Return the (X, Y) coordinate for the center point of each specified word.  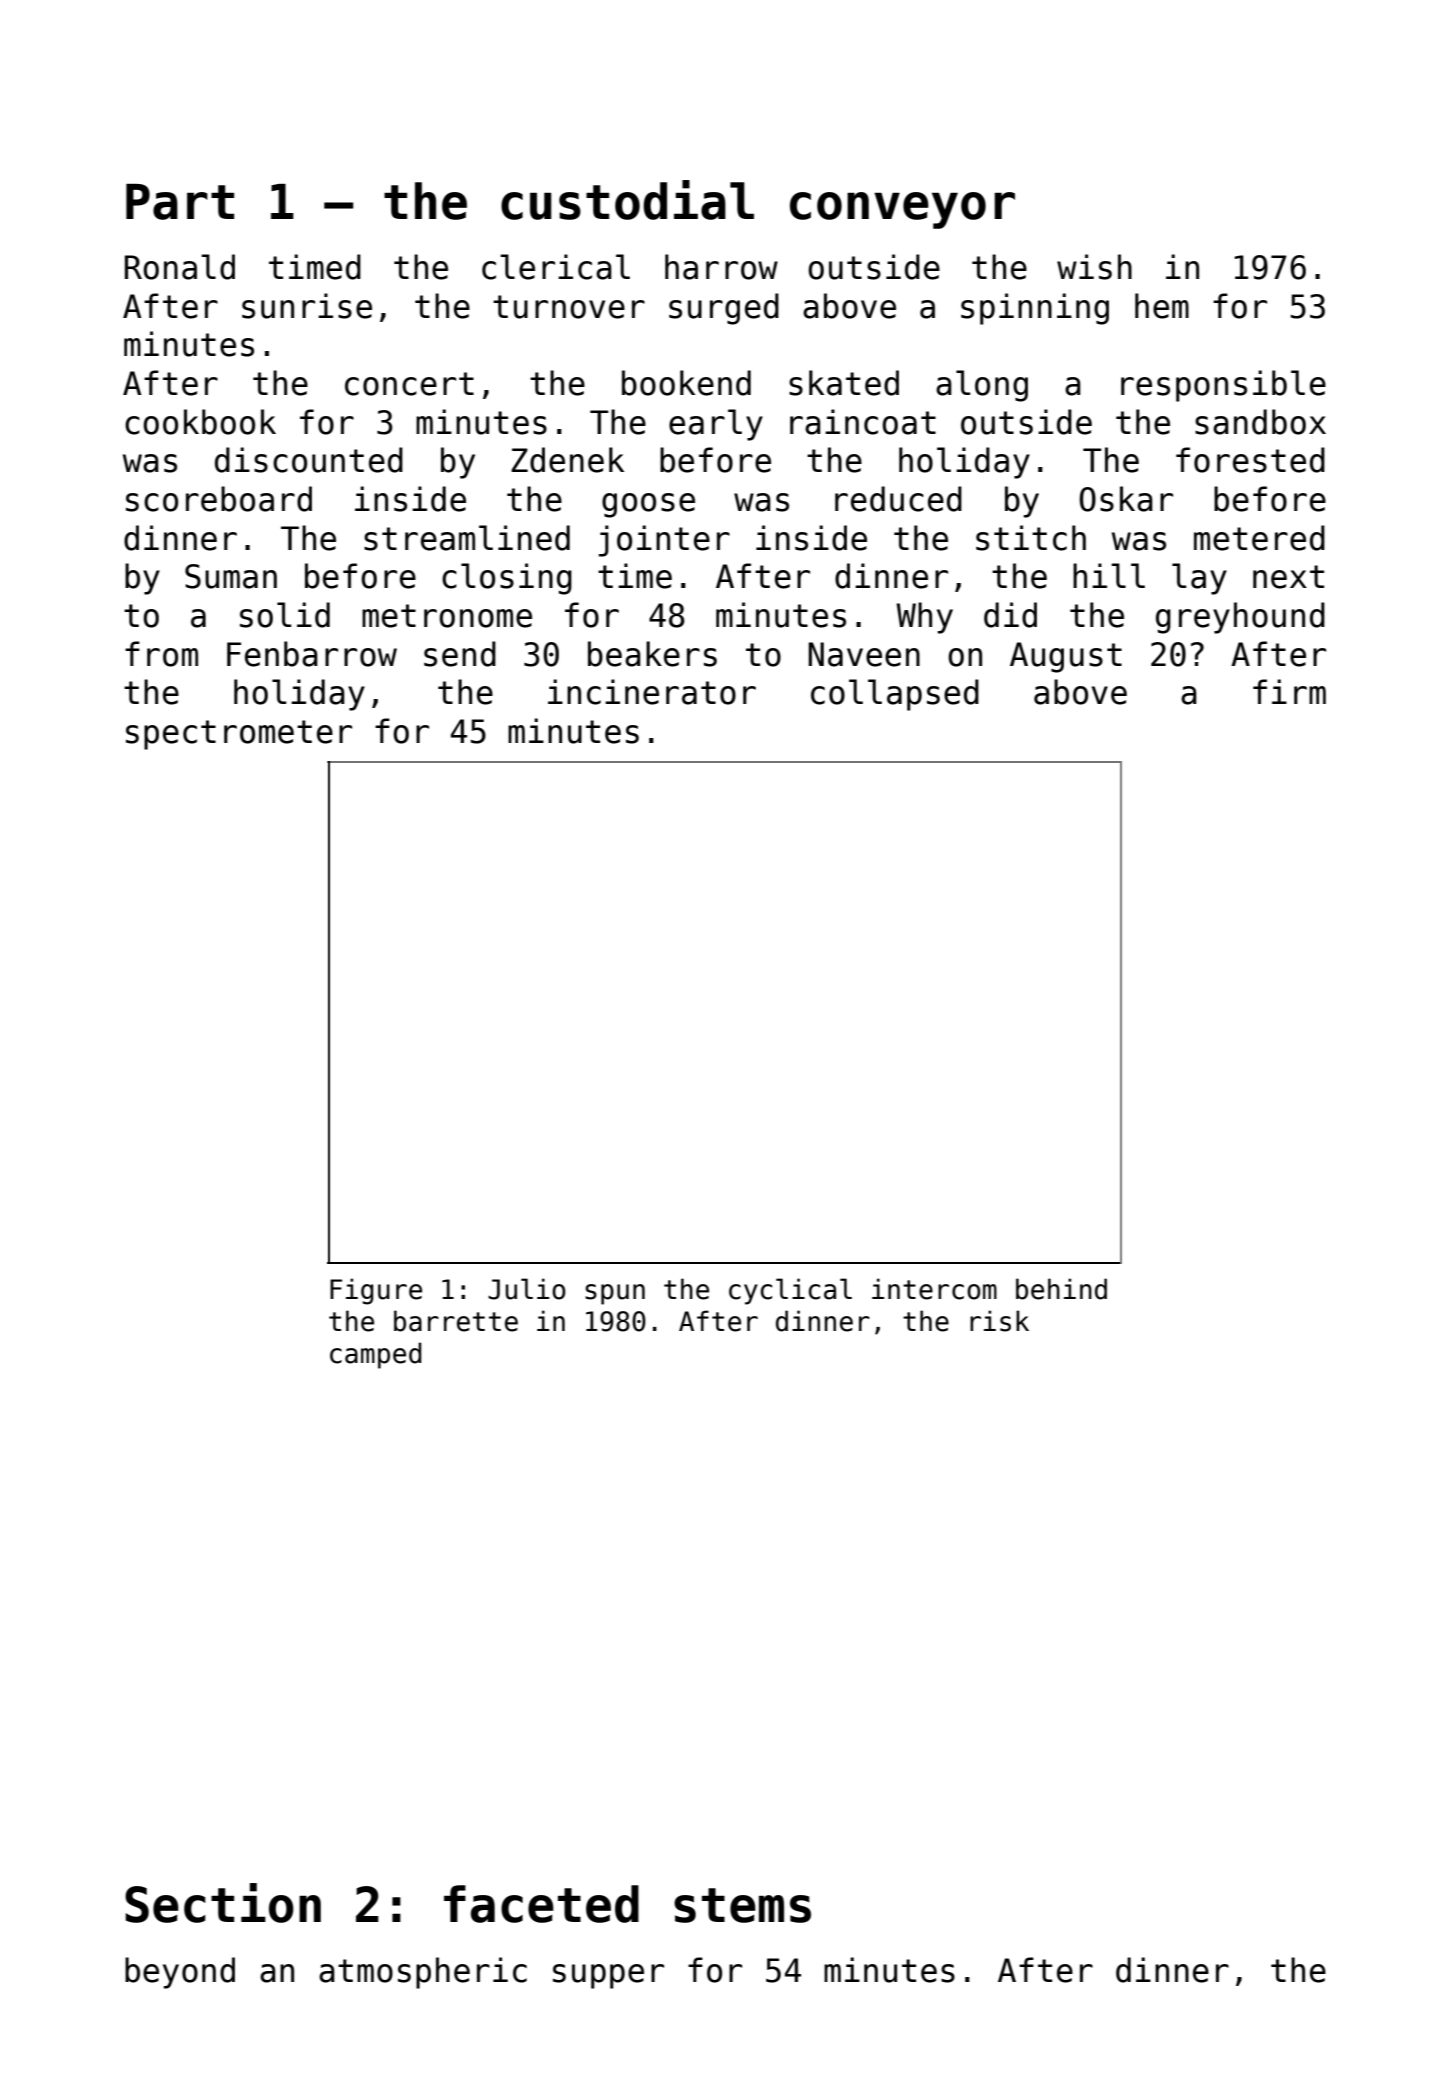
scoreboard (219, 499)
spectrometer (239, 735)
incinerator (652, 692)
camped (376, 1355)
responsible (1223, 386)
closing (507, 579)
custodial (627, 200)
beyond (180, 1973)
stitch (1031, 538)
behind (1061, 1289)
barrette (456, 1321)
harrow (721, 267)
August (1066, 657)
